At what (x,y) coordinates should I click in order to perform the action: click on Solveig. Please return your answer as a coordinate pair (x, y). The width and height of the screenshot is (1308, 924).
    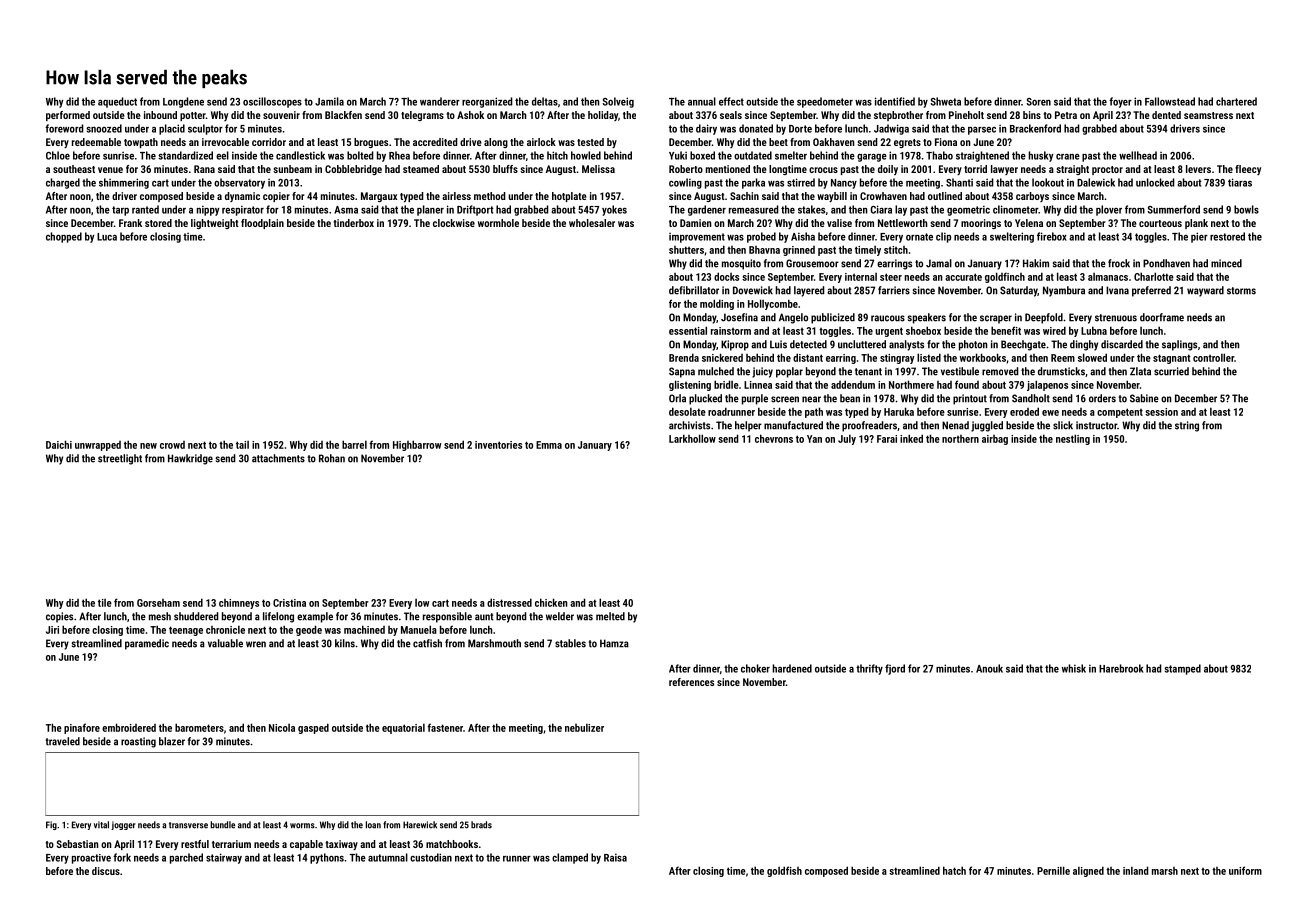
    Looking at the image, I should click on (618, 102).
